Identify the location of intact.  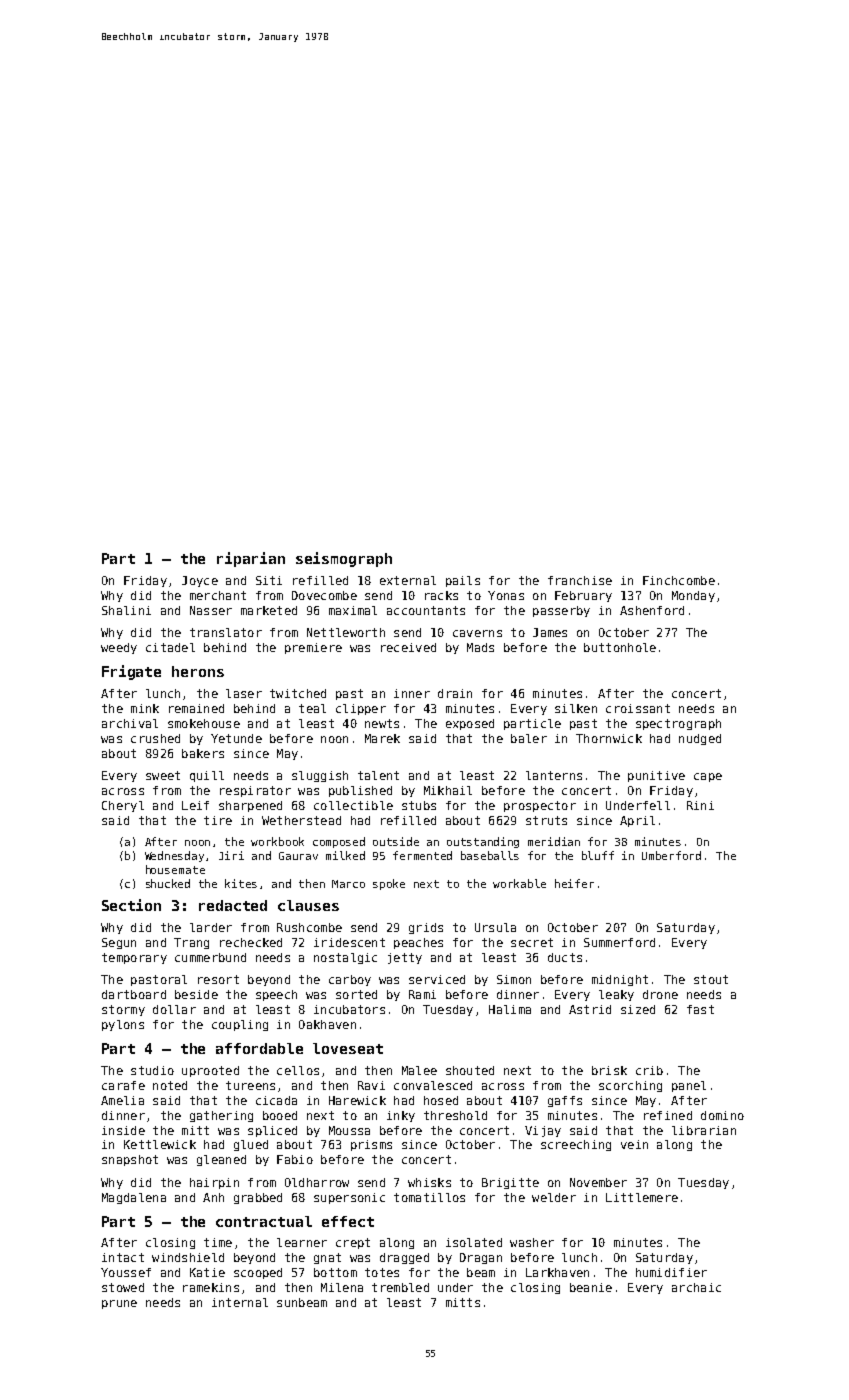
(123, 1257).
